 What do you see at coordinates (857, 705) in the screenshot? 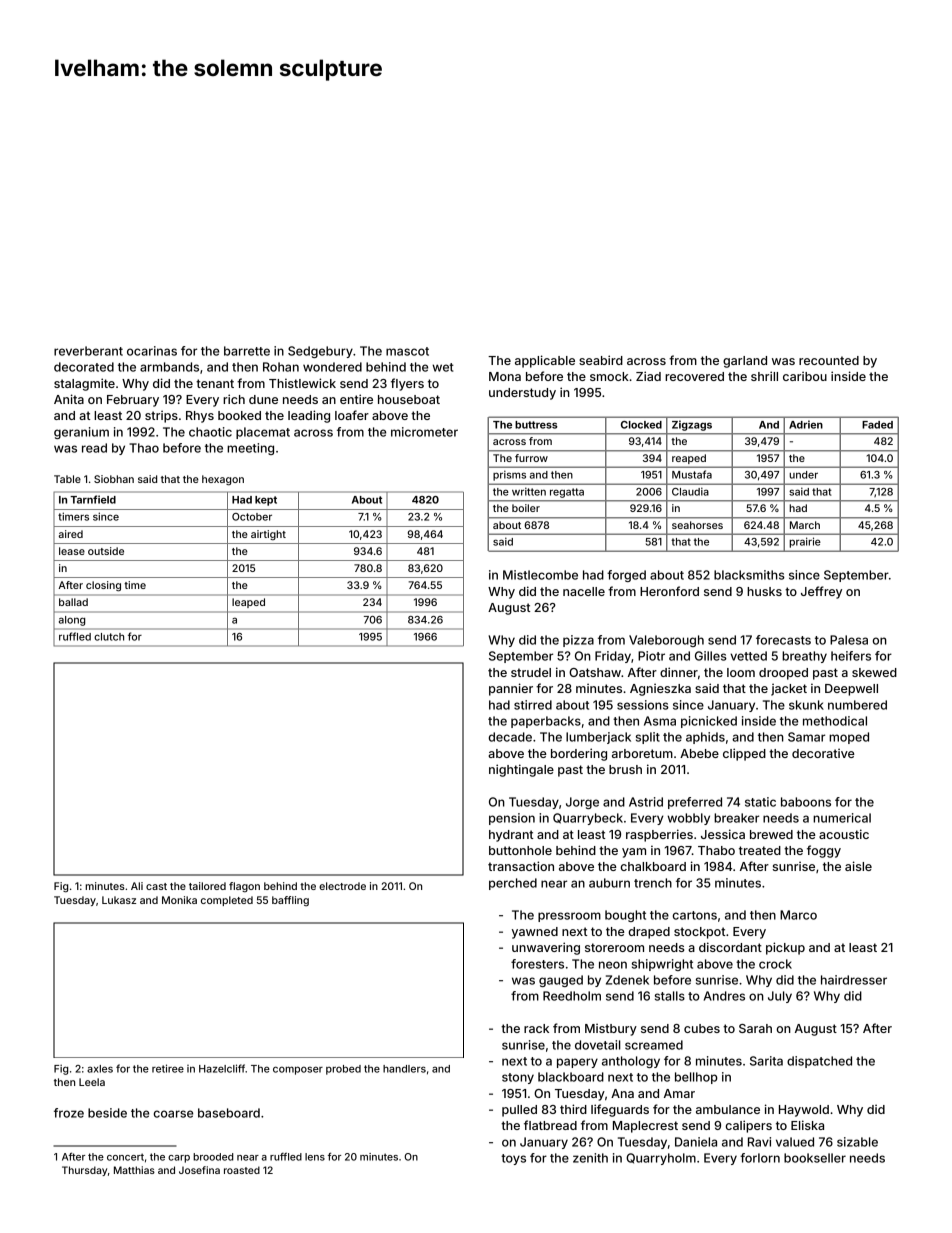
I see `numbered` at bounding box center [857, 705].
